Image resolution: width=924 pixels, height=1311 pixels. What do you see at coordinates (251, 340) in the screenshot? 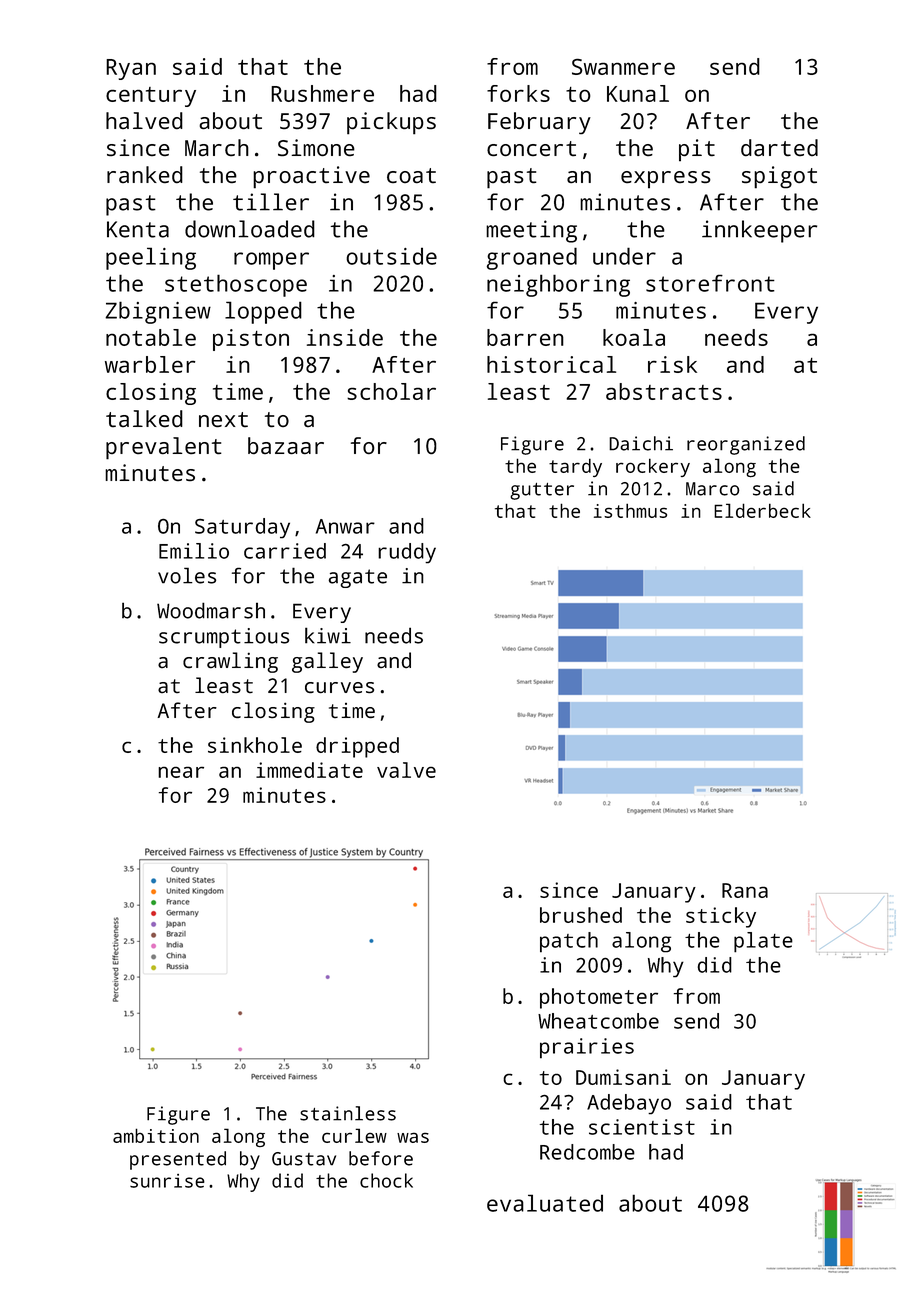
I see `piston` at bounding box center [251, 340].
